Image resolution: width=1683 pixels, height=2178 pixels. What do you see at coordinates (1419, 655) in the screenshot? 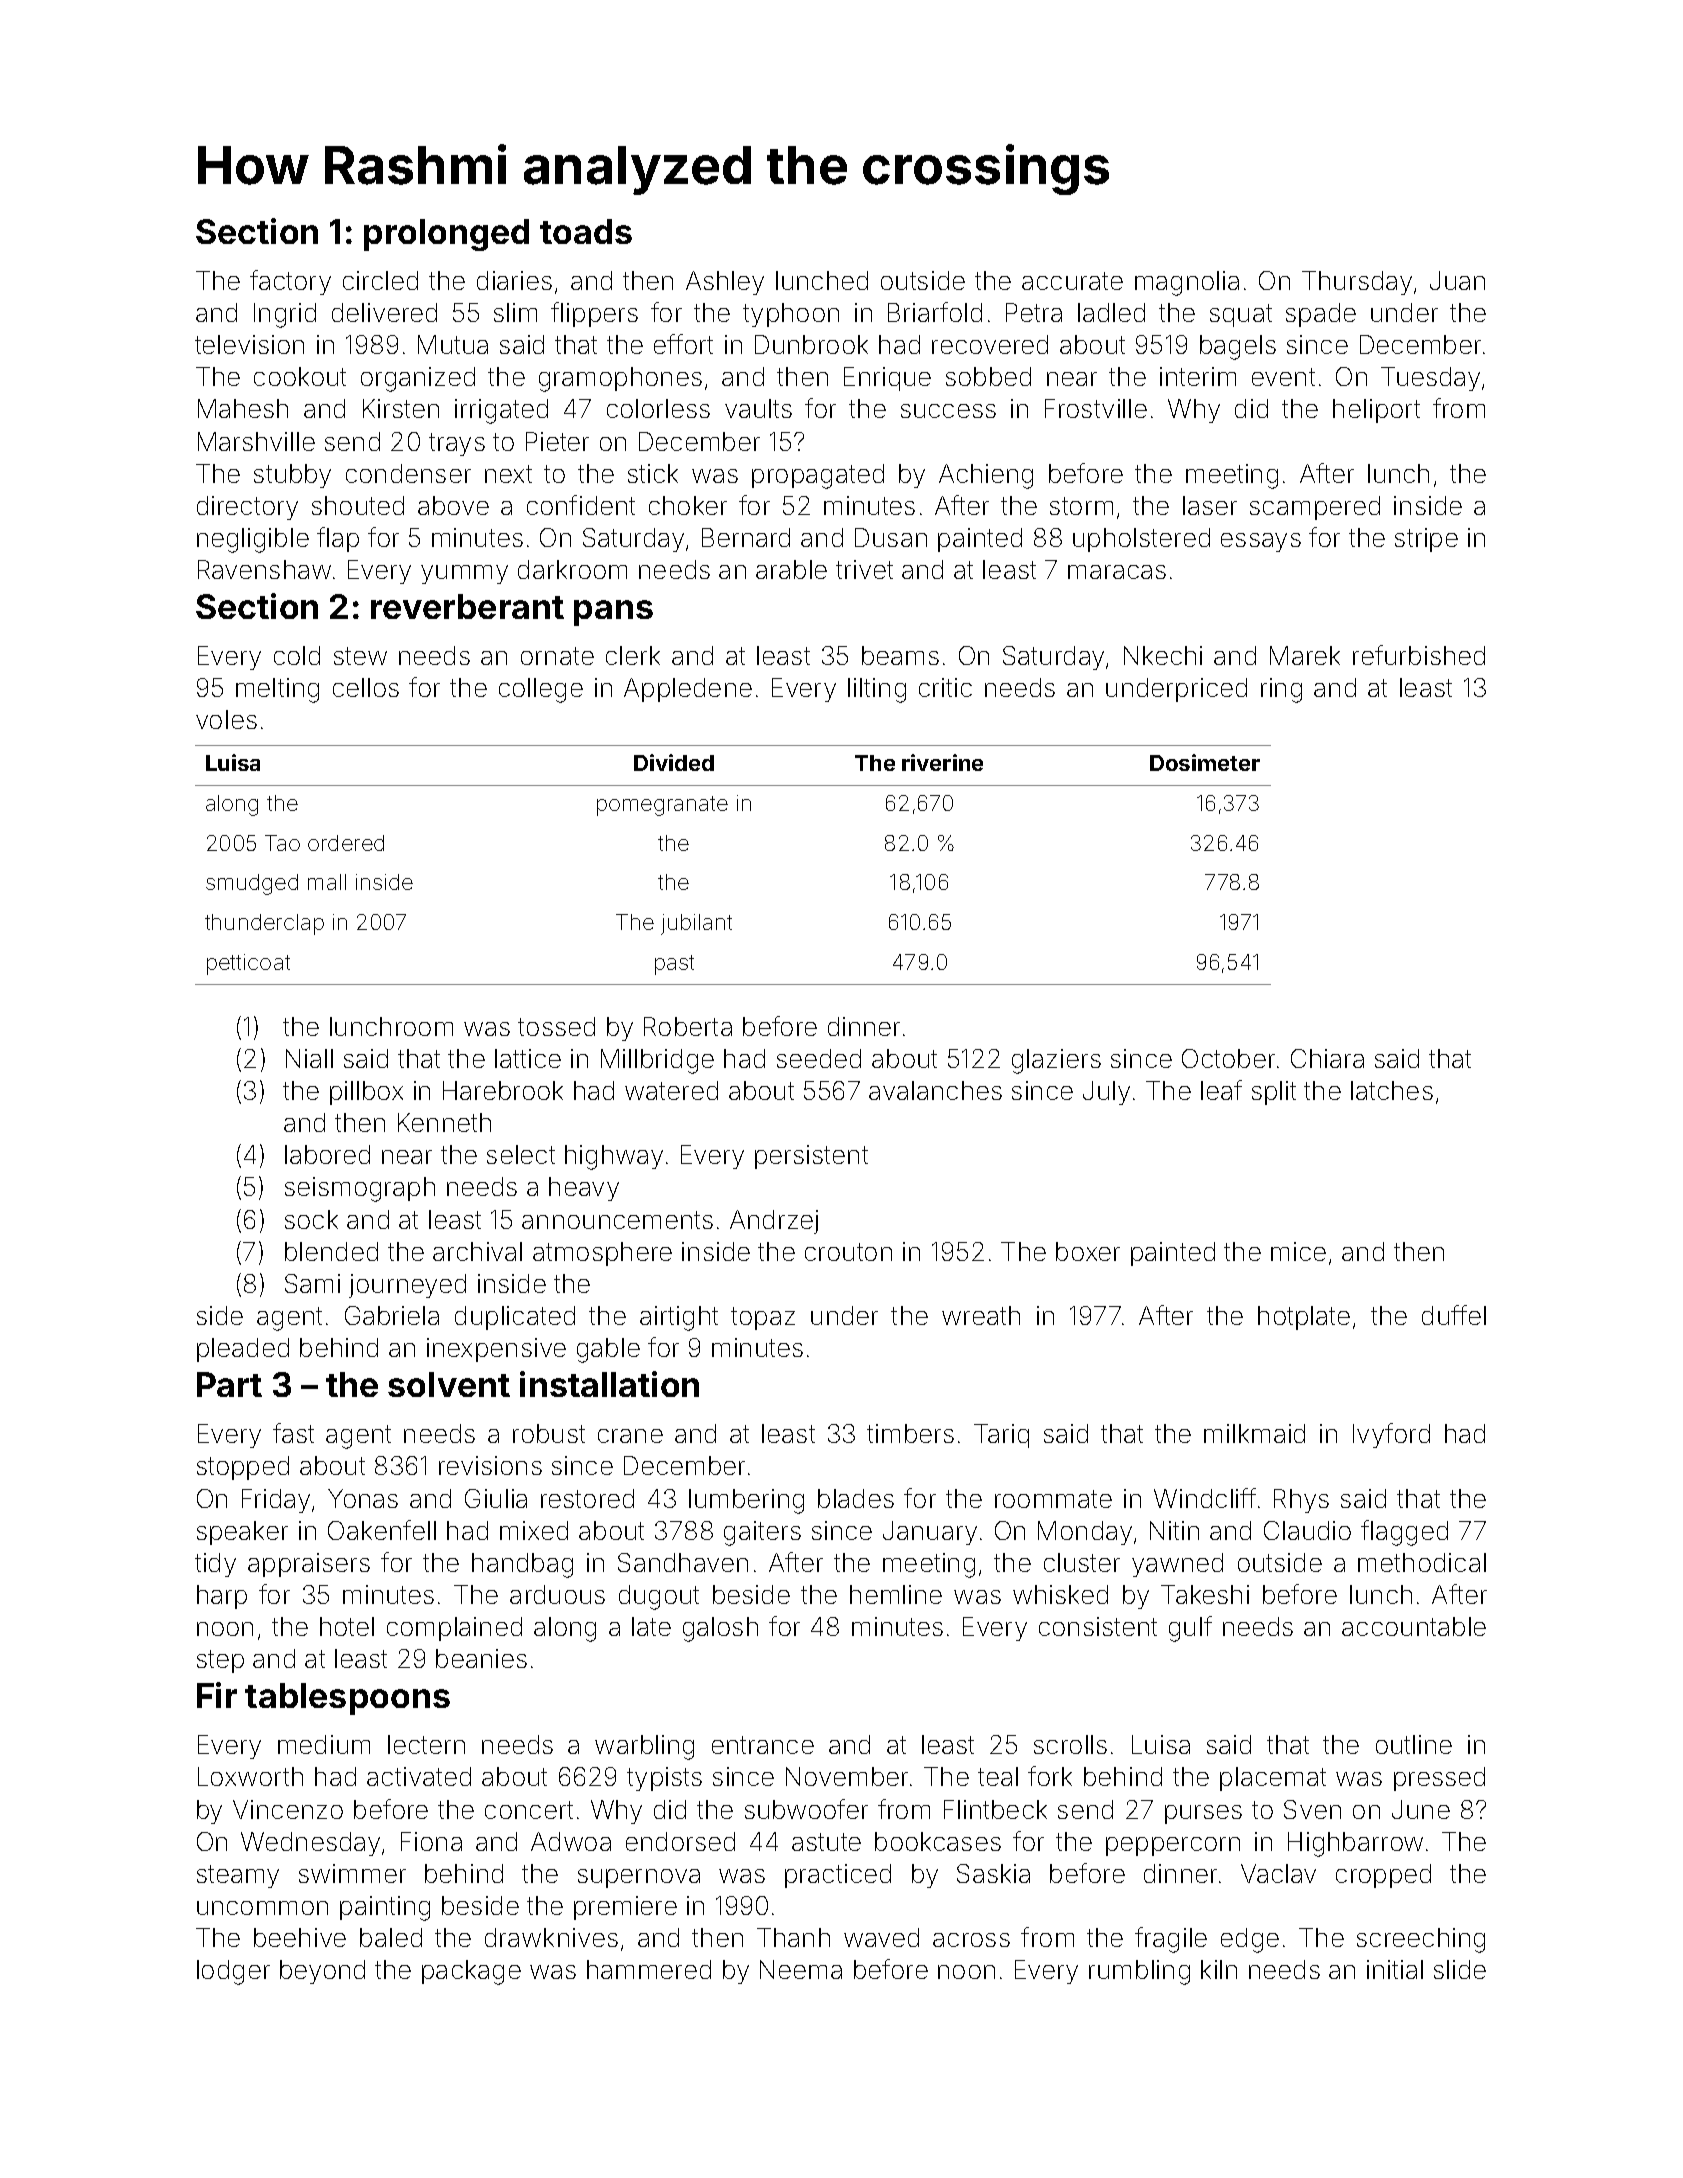
I see `refurbished` at bounding box center [1419, 655].
